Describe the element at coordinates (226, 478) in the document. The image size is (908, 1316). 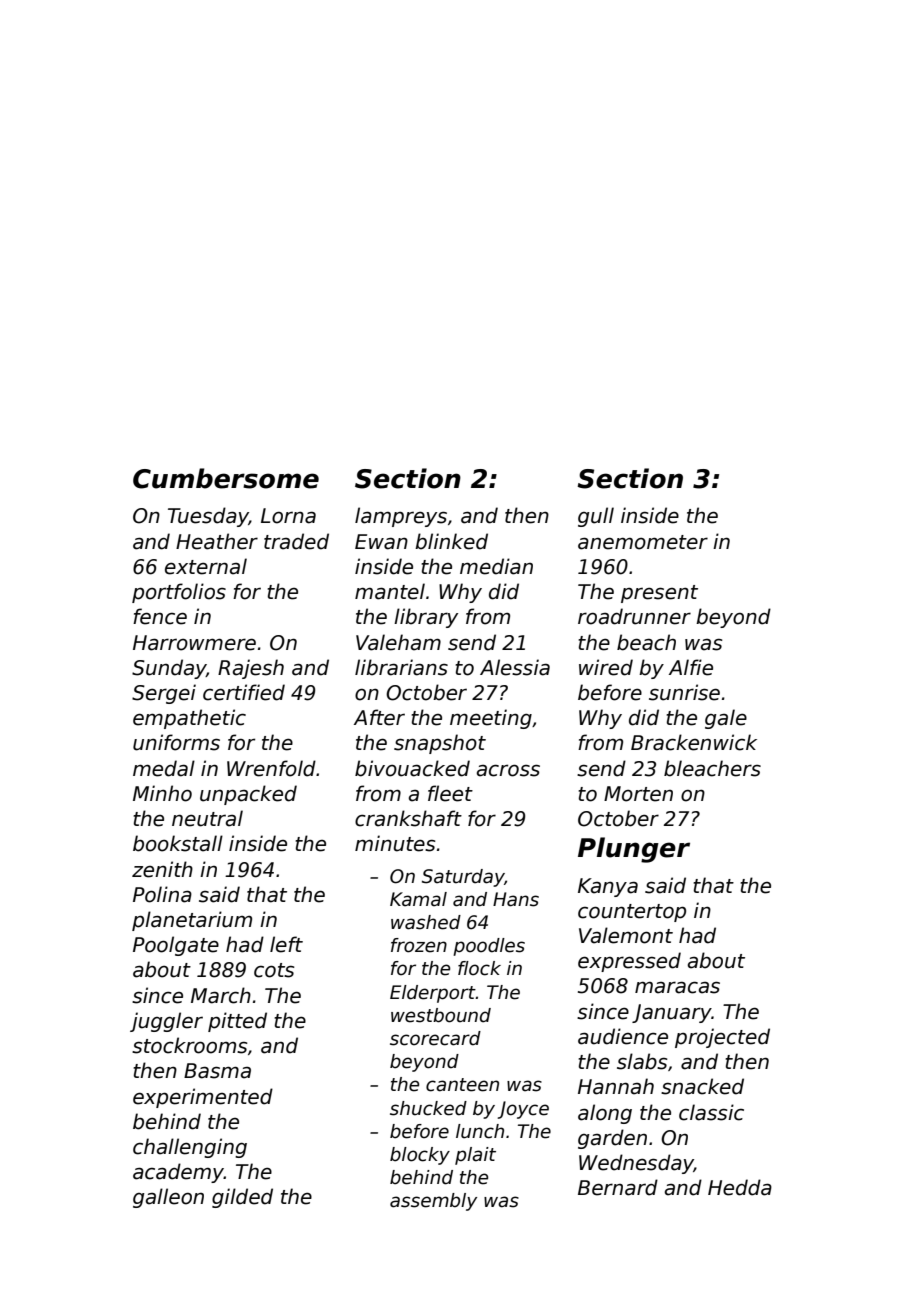
I see `Cumbersome` at that location.
